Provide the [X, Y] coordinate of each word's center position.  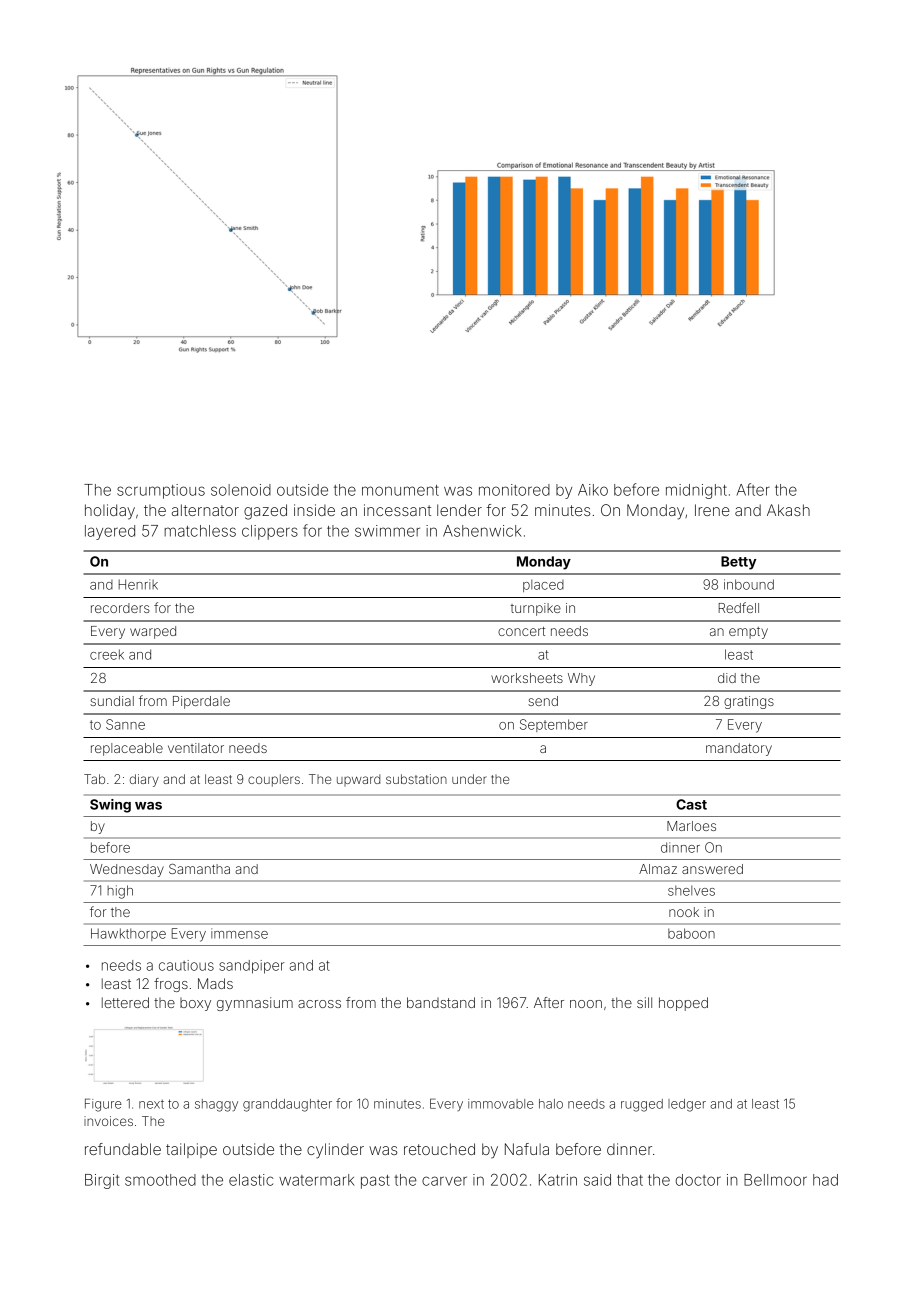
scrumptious [161, 491]
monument [400, 490]
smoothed [160, 1180]
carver [444, 1181]
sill [644, 1002]
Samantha [199, 869]
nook [684, 912]
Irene [712, 510]
